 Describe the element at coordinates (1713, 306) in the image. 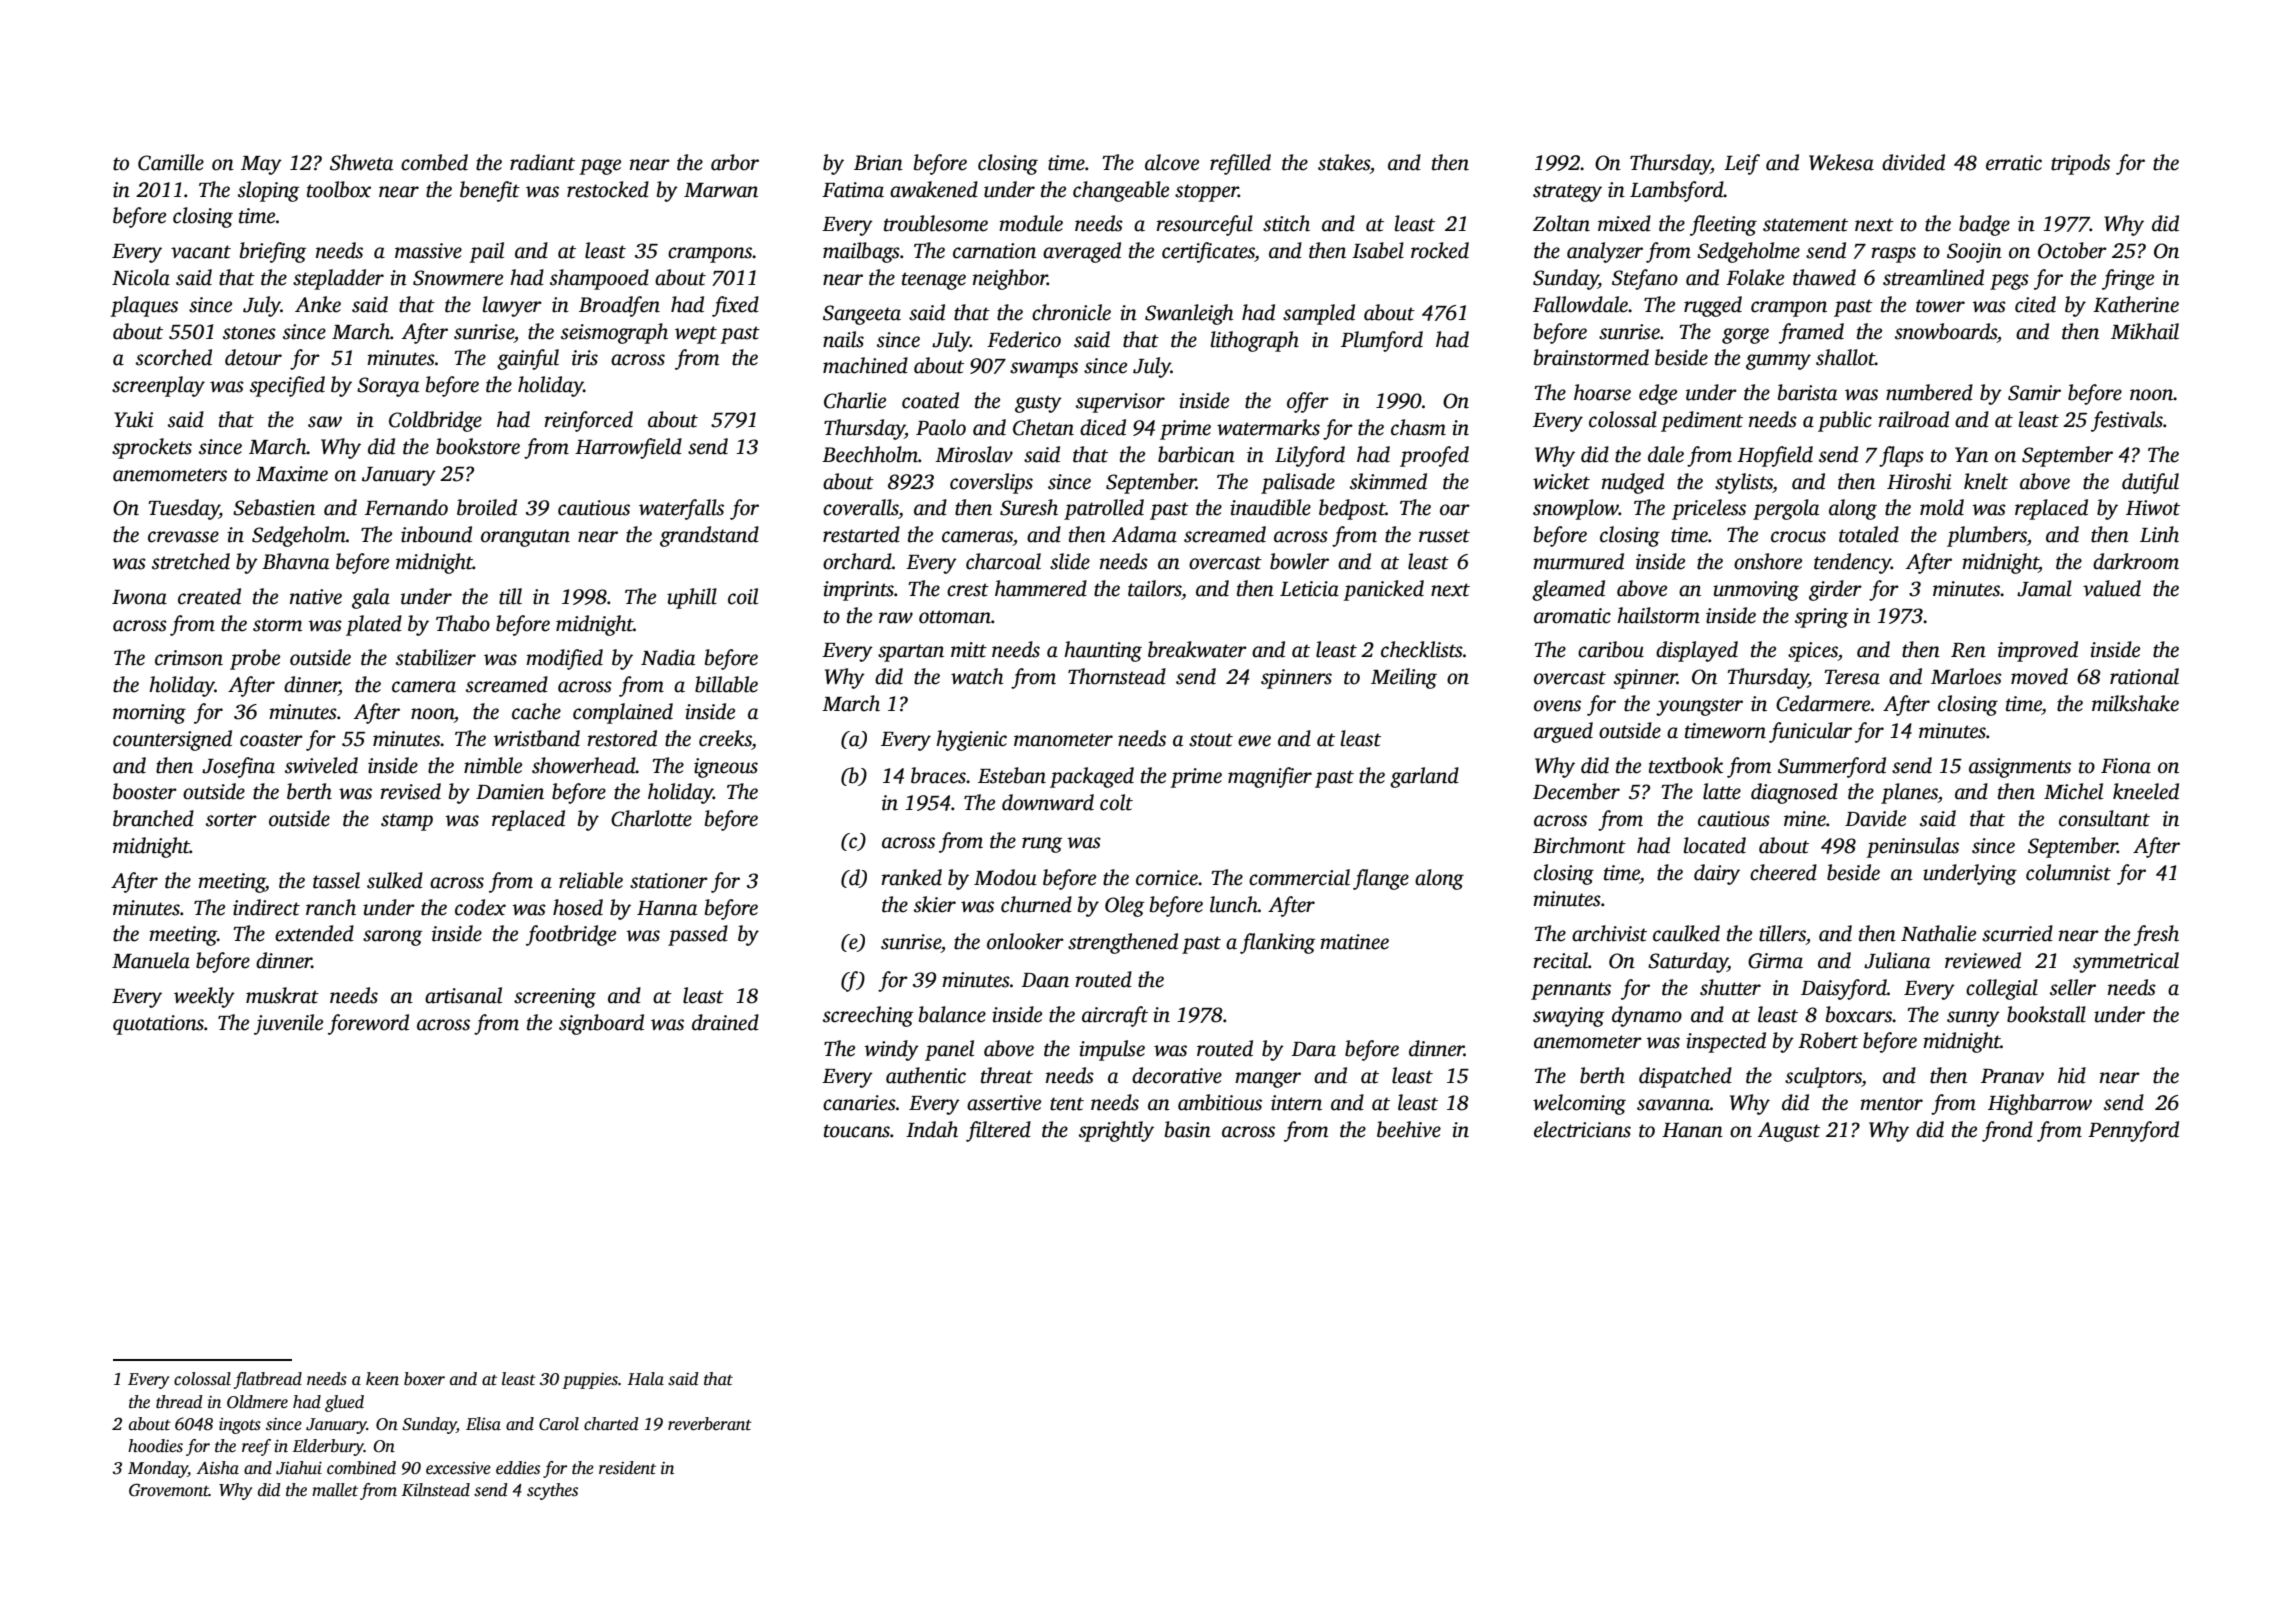

I see `rugged` at that location.
